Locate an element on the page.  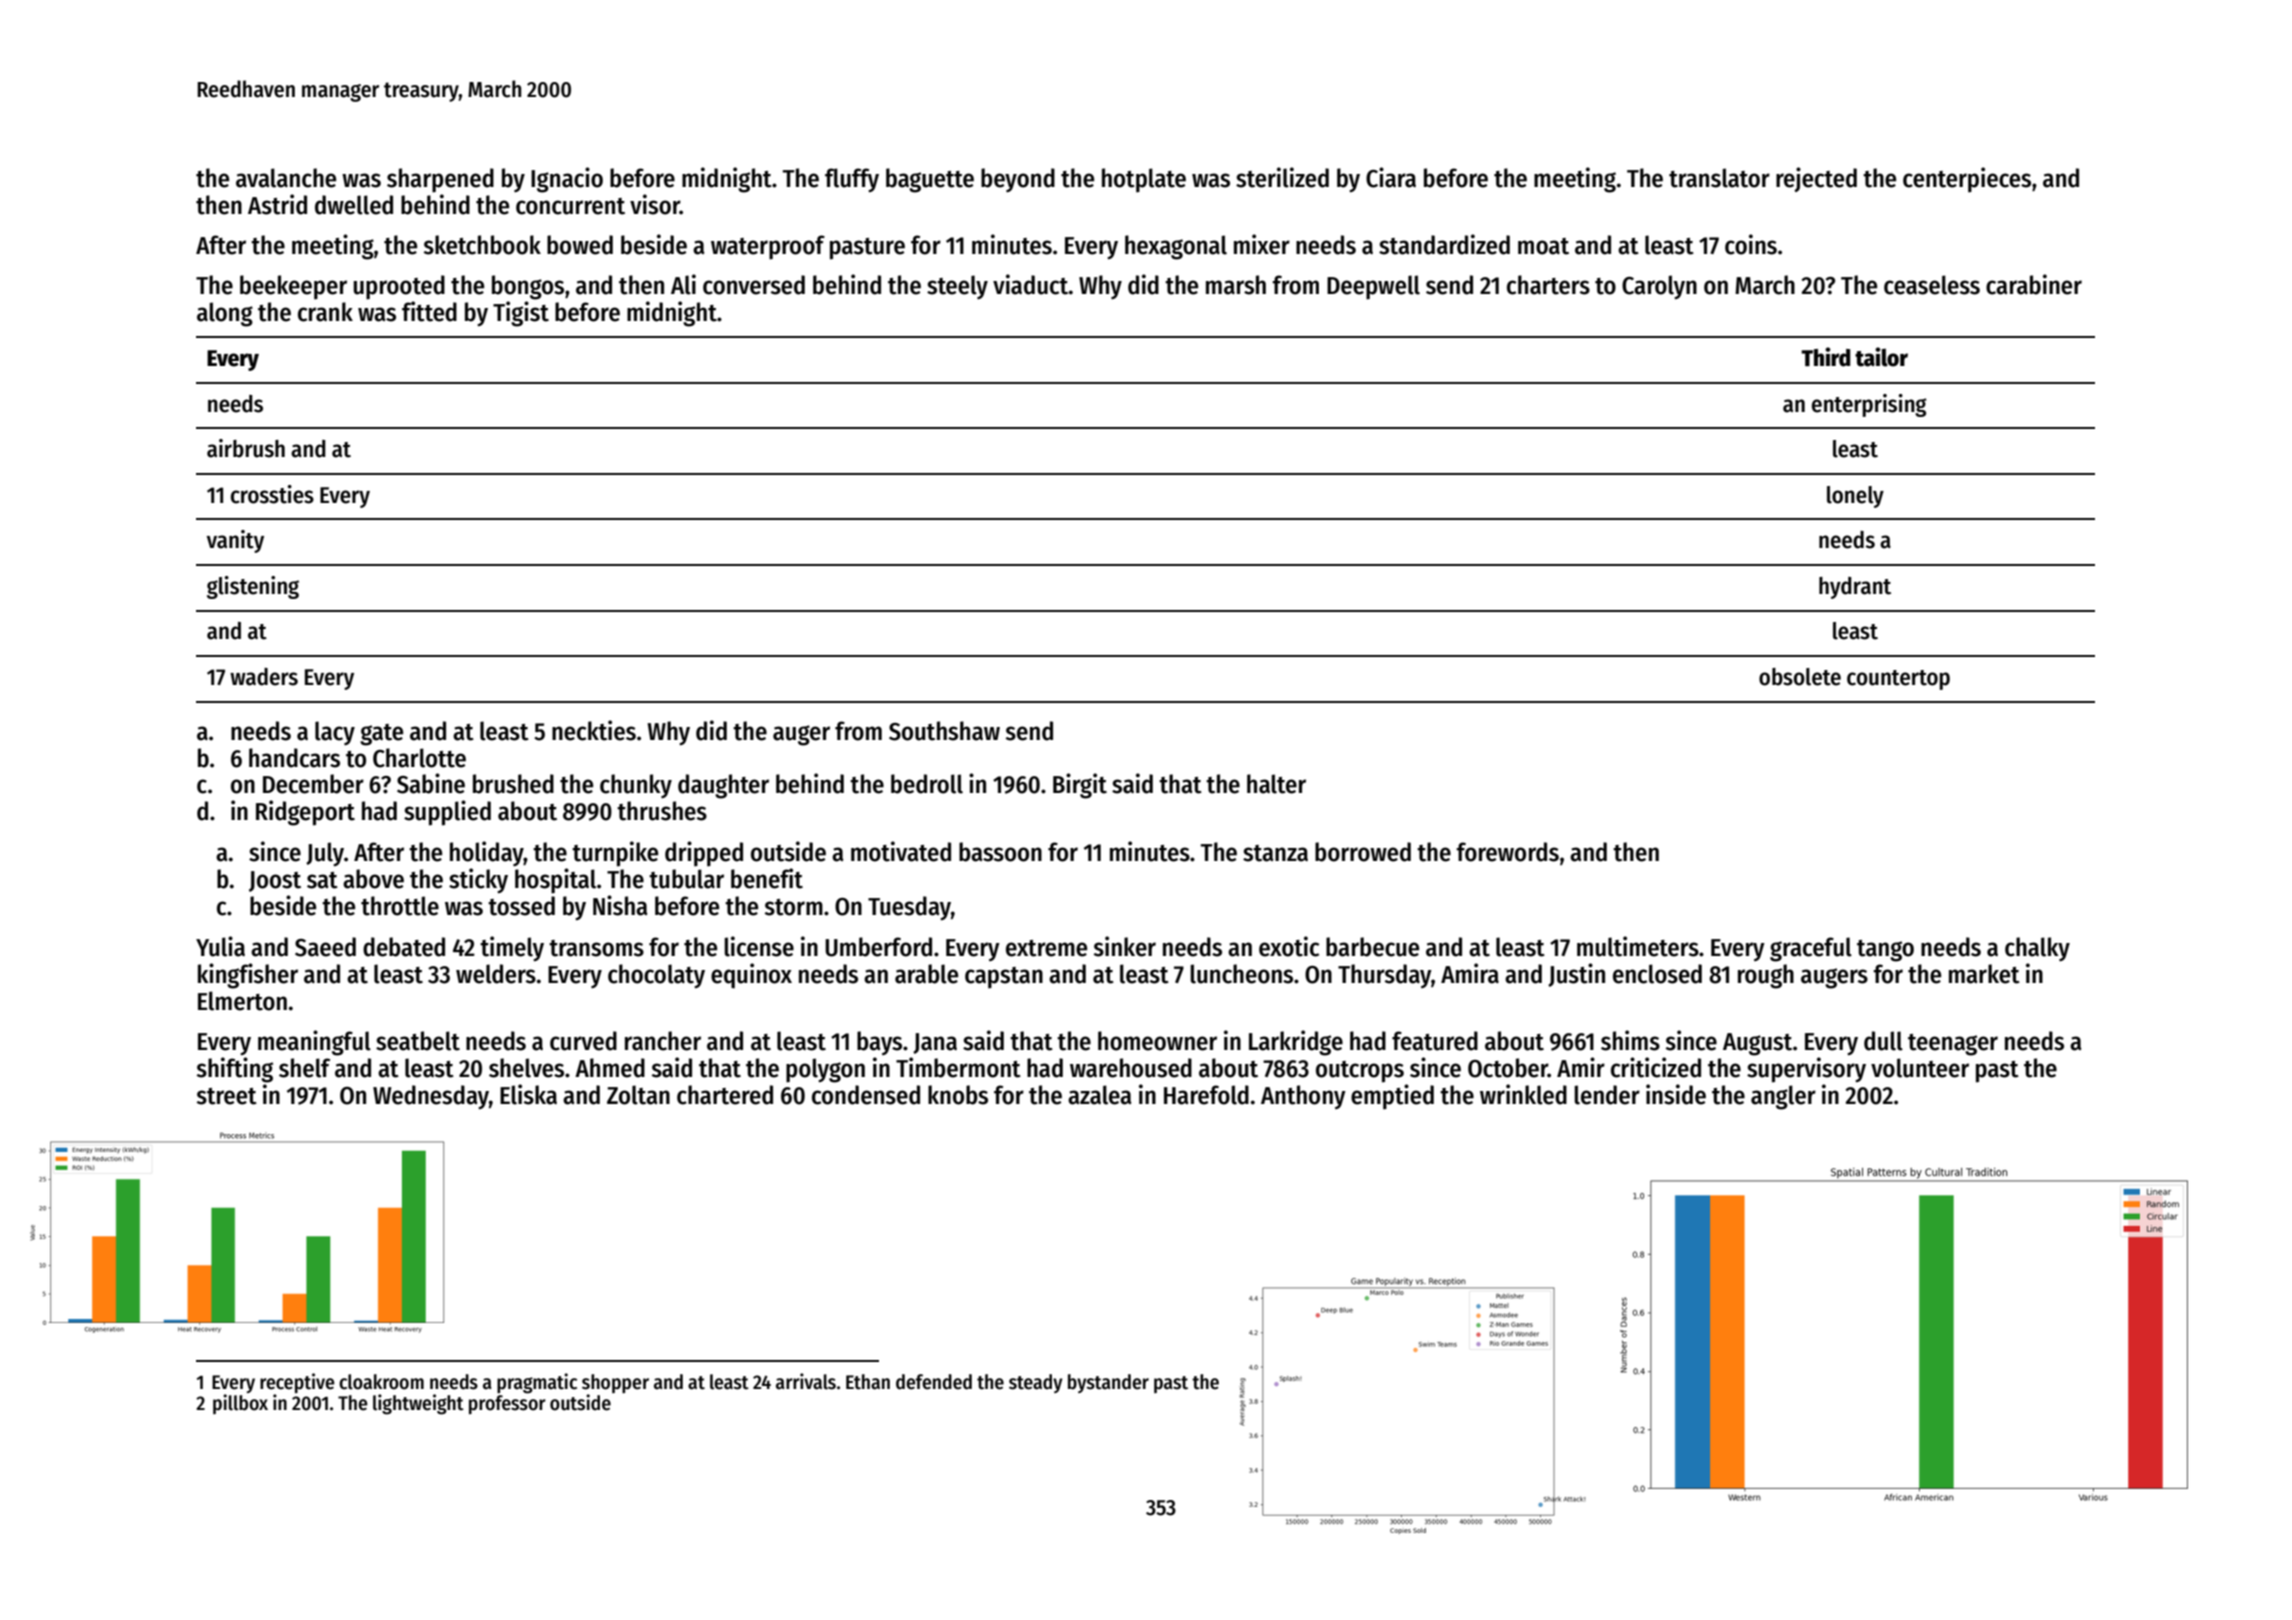
lightweight is located at coordinates (418, 1404).
